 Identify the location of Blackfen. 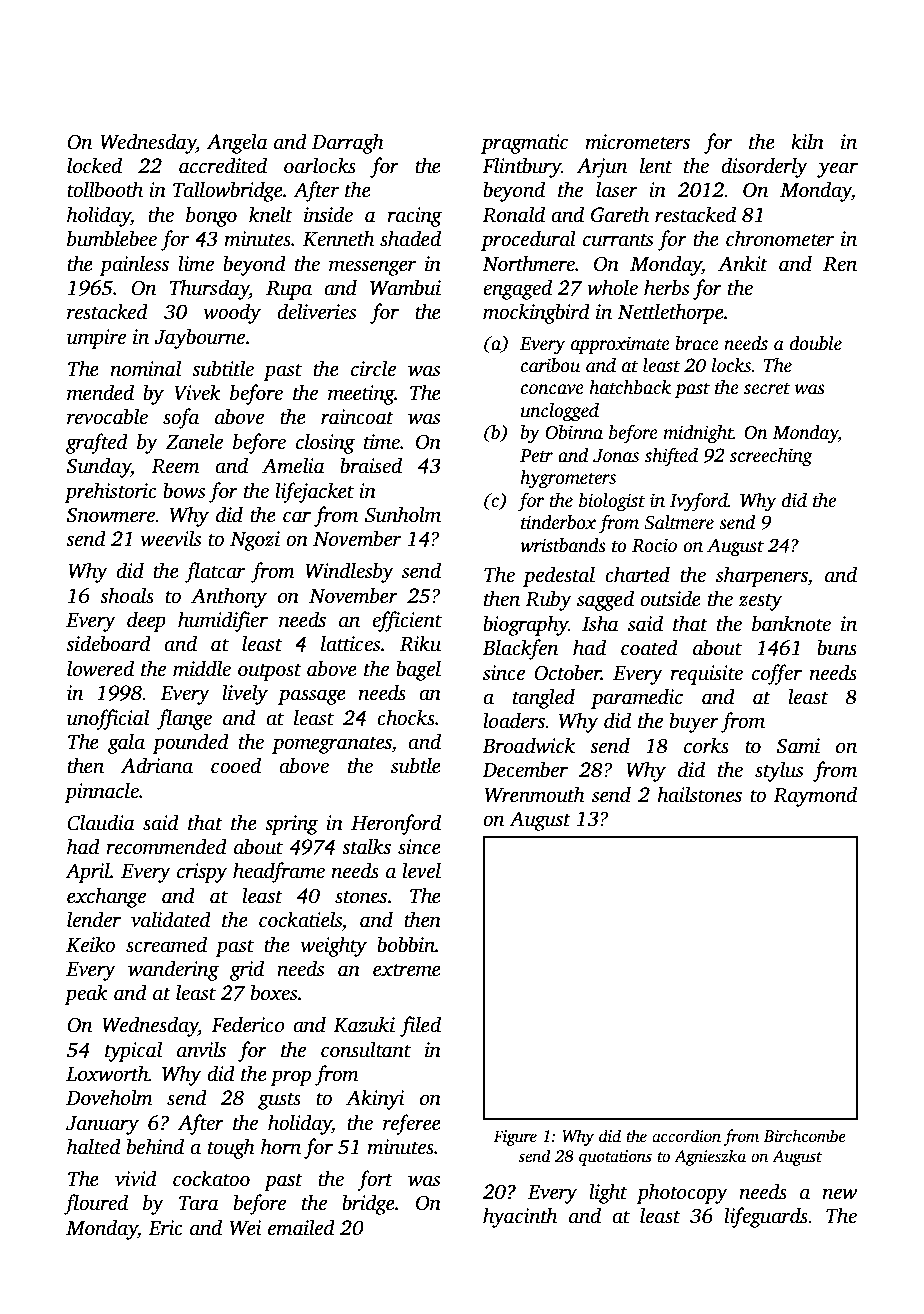
(520, 649).
